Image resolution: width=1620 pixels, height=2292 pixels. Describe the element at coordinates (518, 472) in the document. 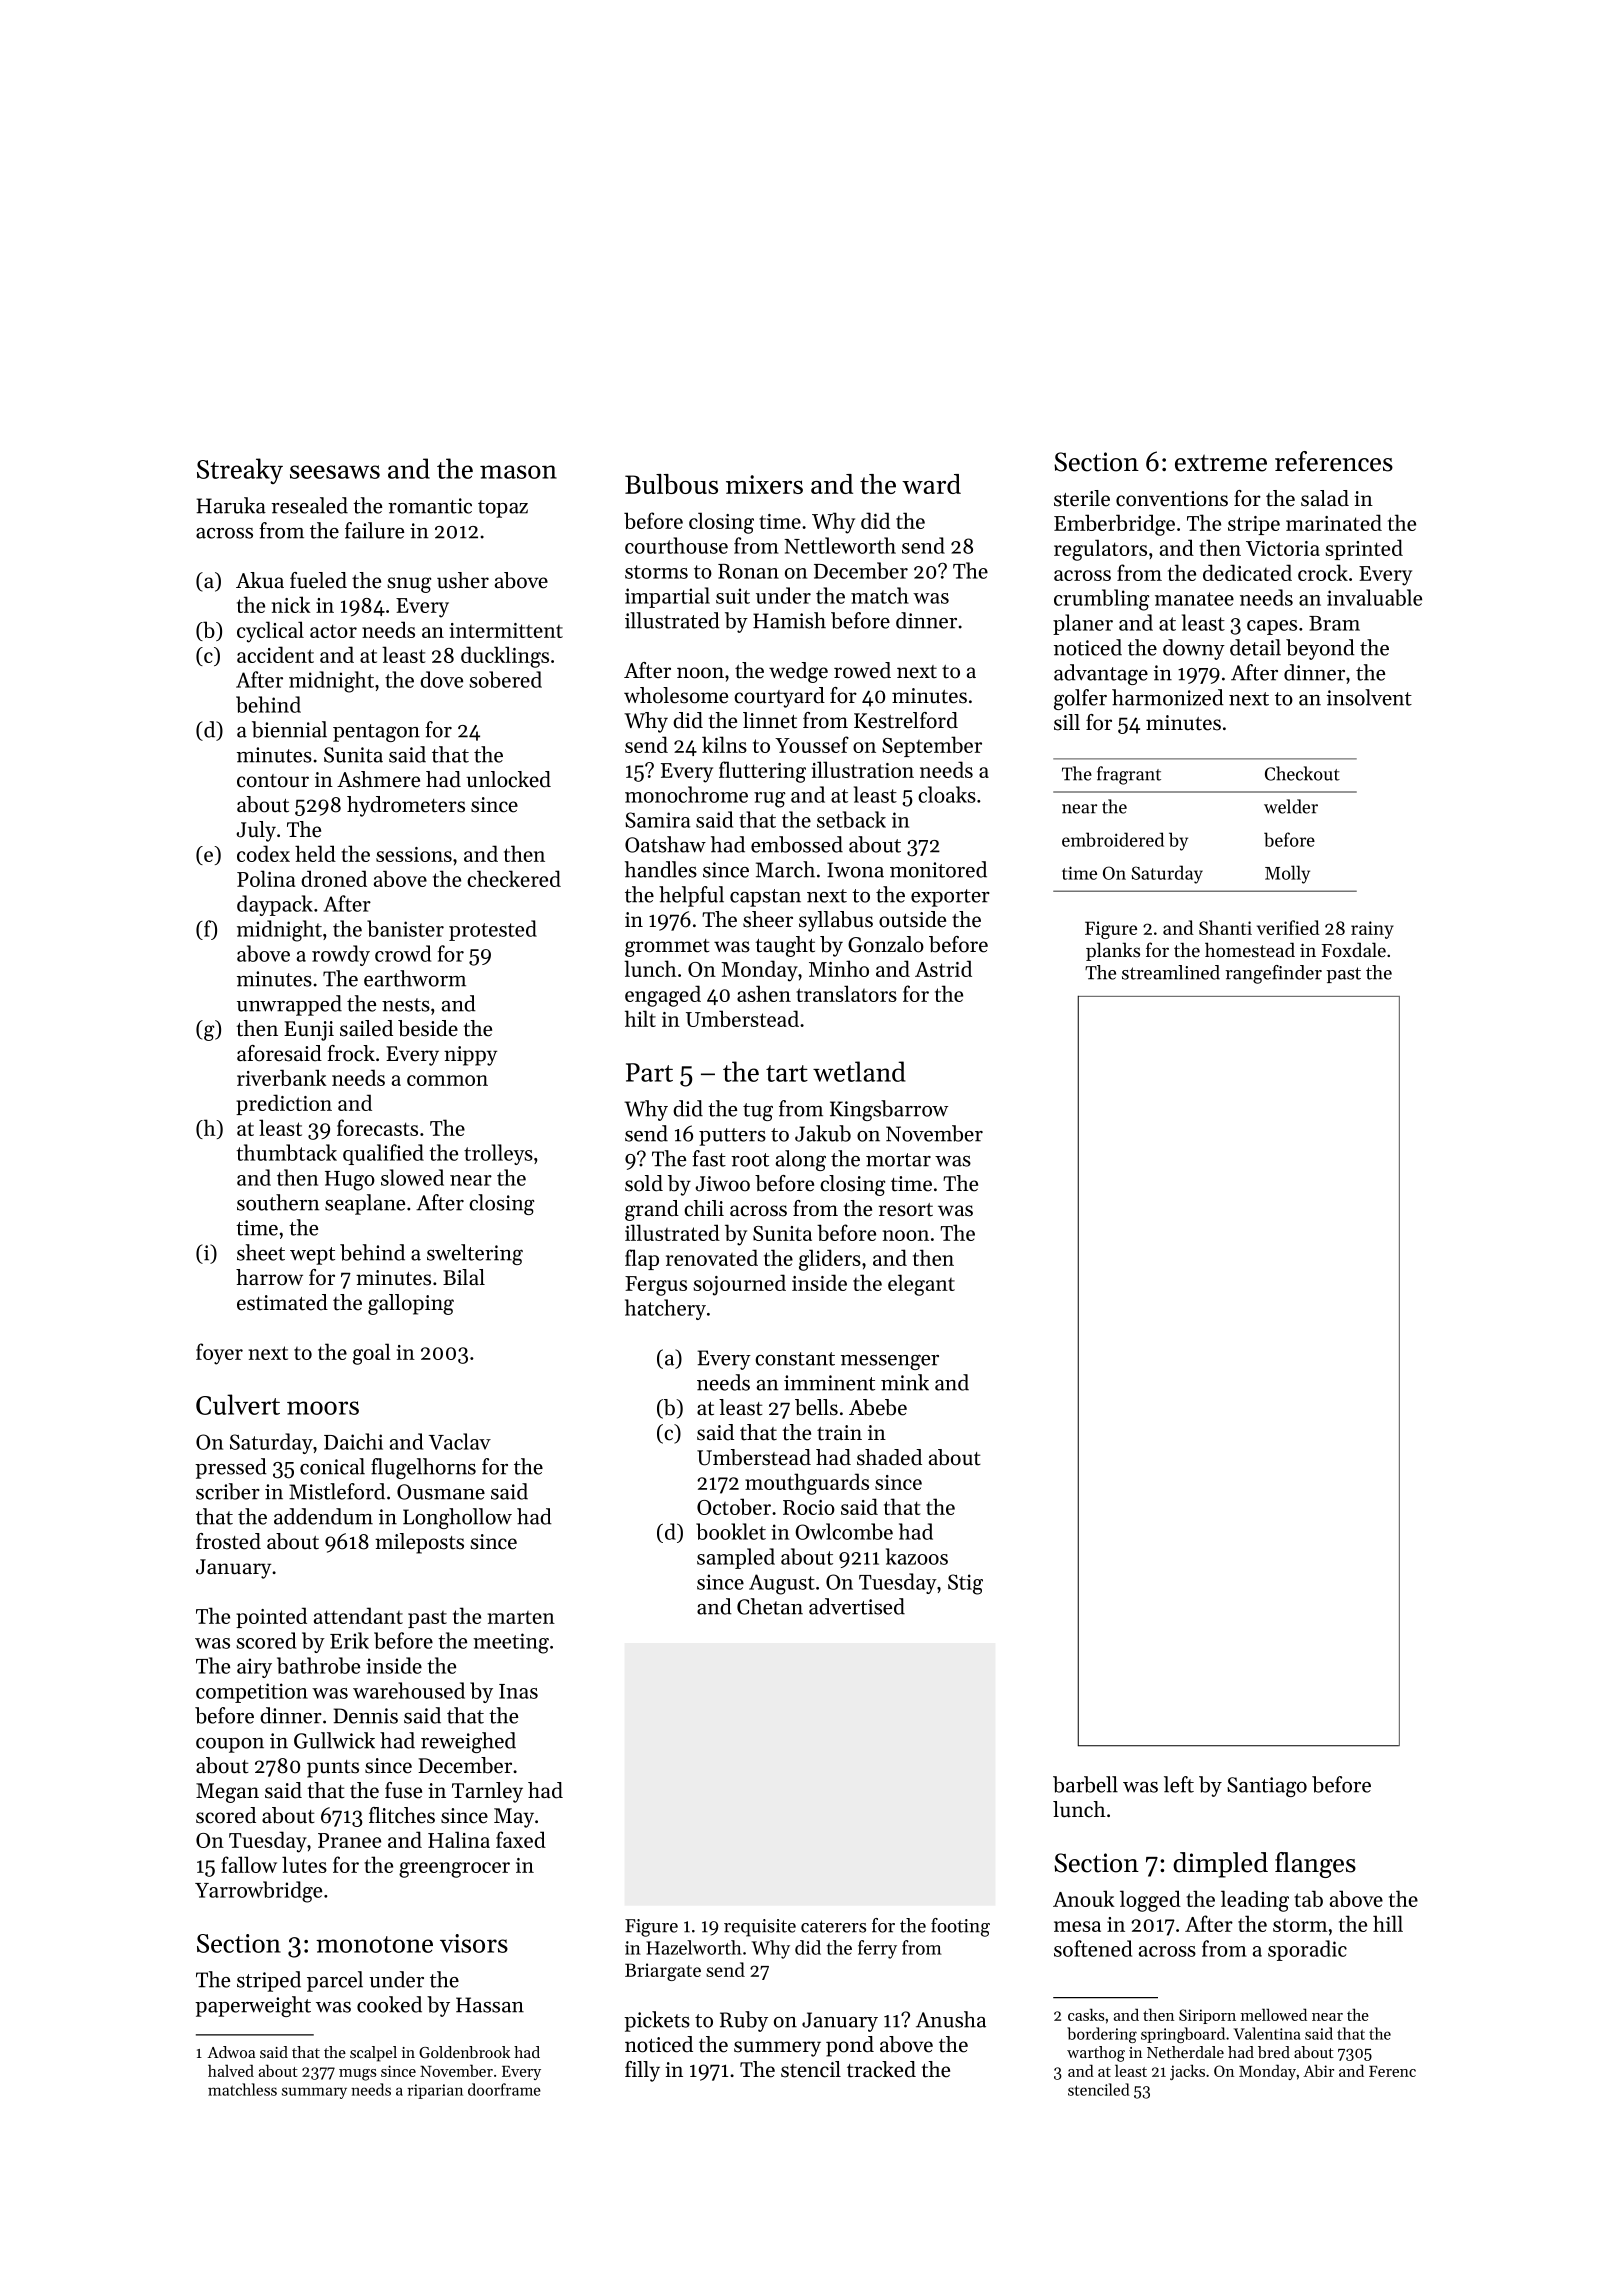

I see `mason` at that location.
